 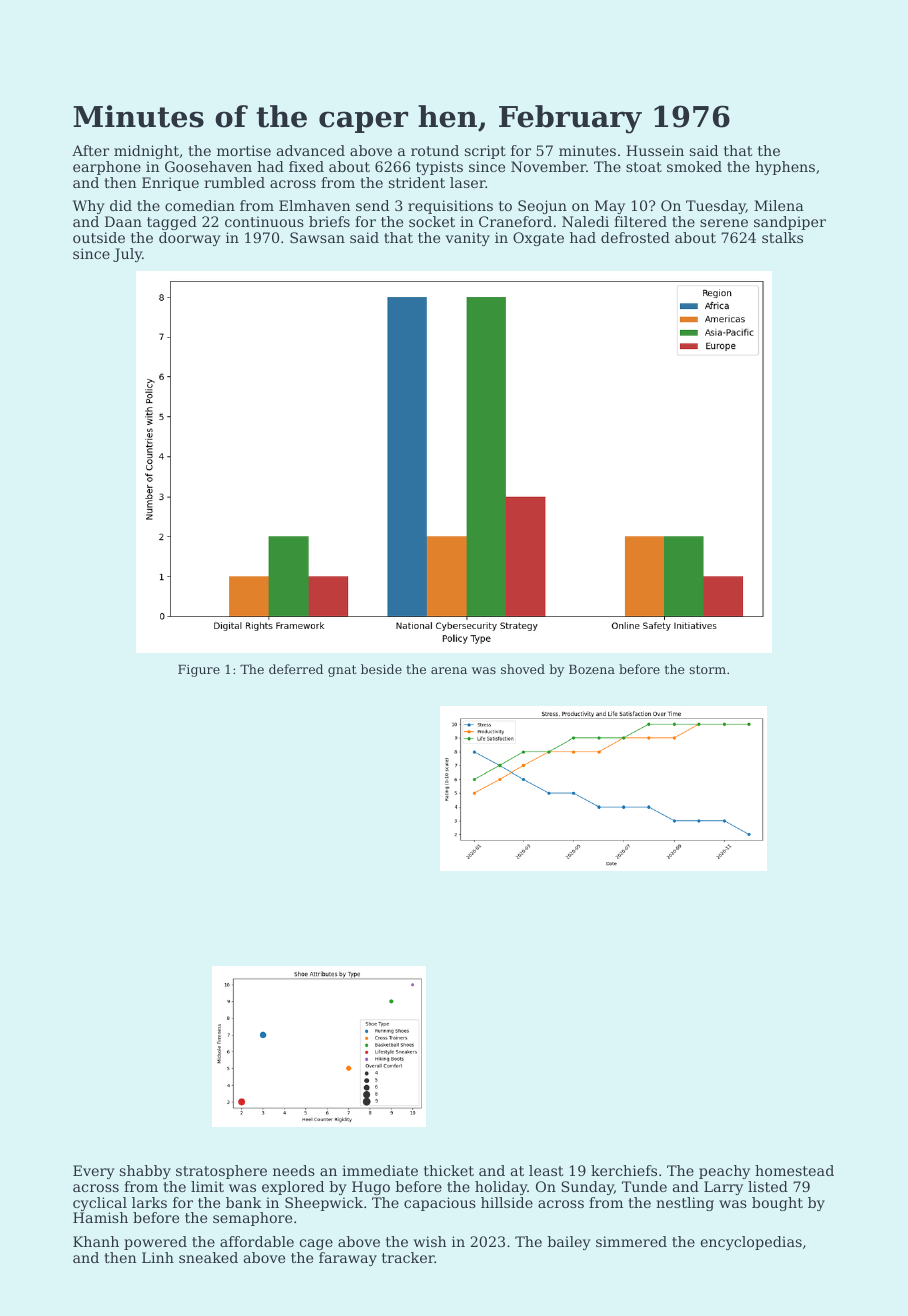 I want to click on outside, so click(x=99, y=237).
